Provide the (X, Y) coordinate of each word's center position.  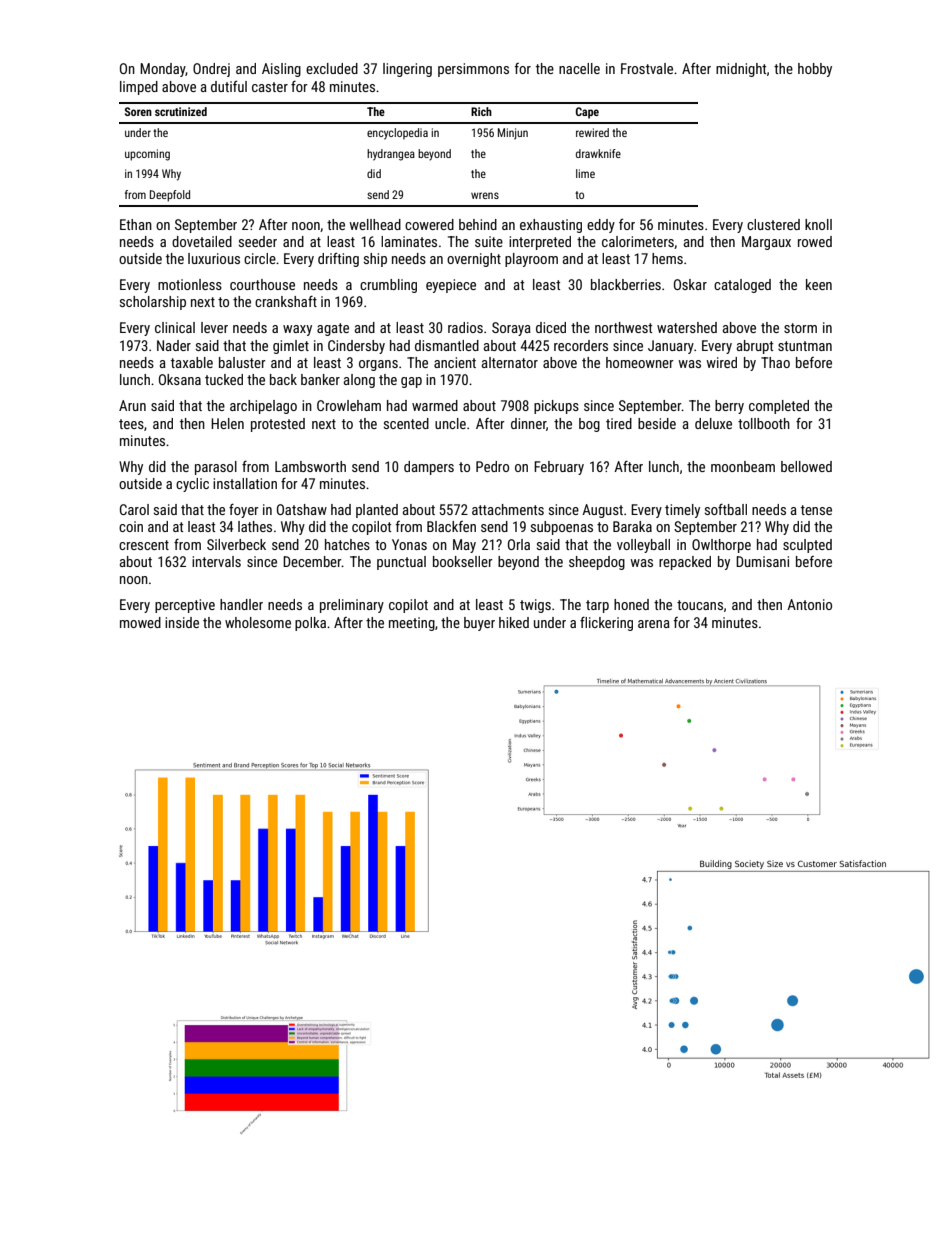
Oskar (690, 284)
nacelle (579, 68)
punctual (401, 563)
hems (667, 258)
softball (726, 509)
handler (241, 604)
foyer (244, 511)
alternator (510, 362)
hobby (815, 70)
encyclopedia (397, 134)
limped (139, 88)
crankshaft (286, 301)
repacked (685, 563)
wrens (485, 195)
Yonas (409, 544)
